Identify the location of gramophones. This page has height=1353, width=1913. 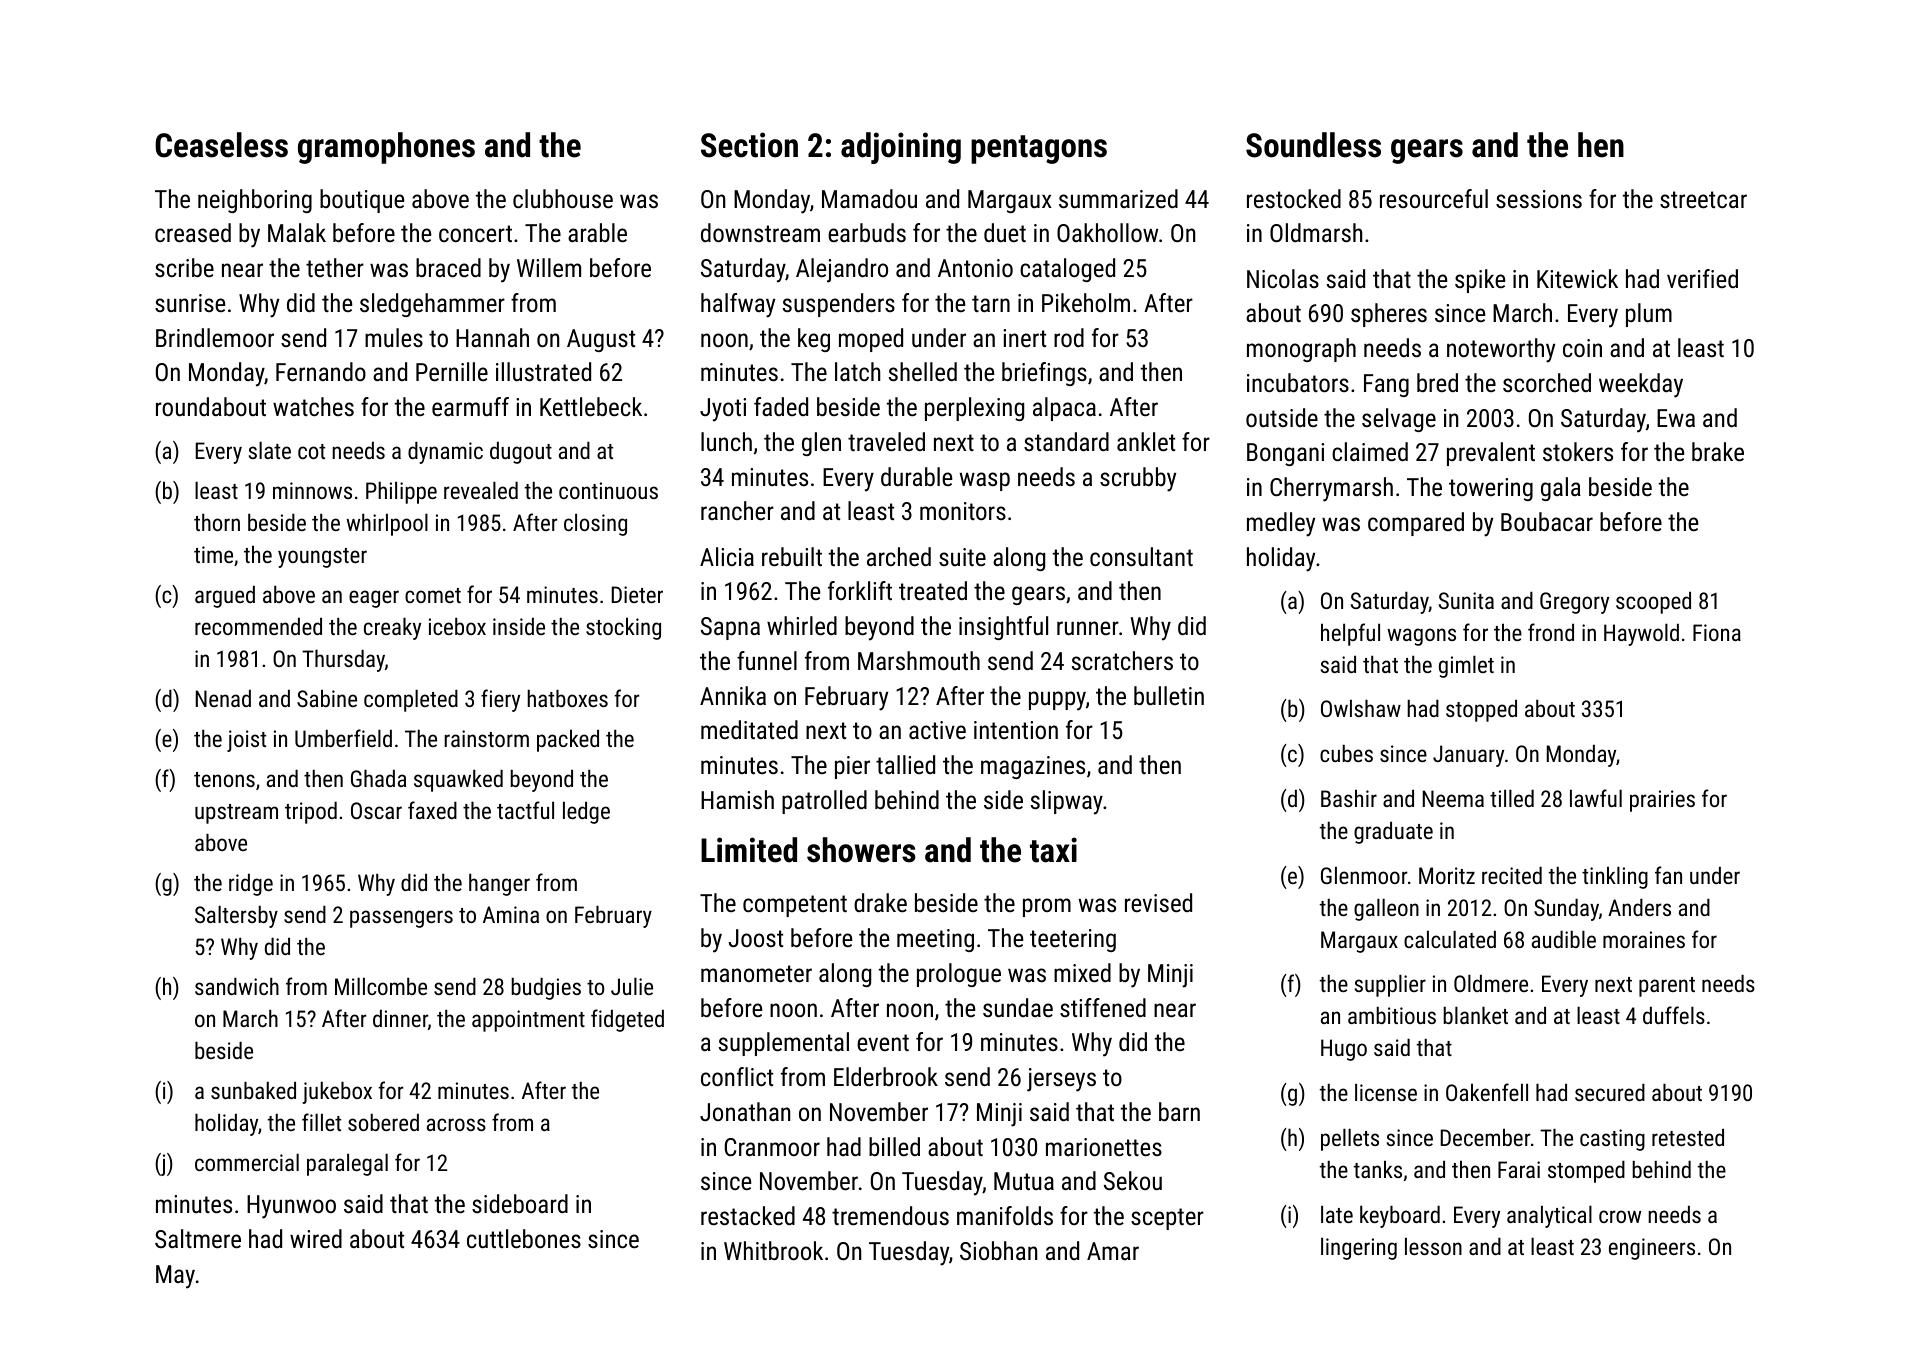
(386, 148).
